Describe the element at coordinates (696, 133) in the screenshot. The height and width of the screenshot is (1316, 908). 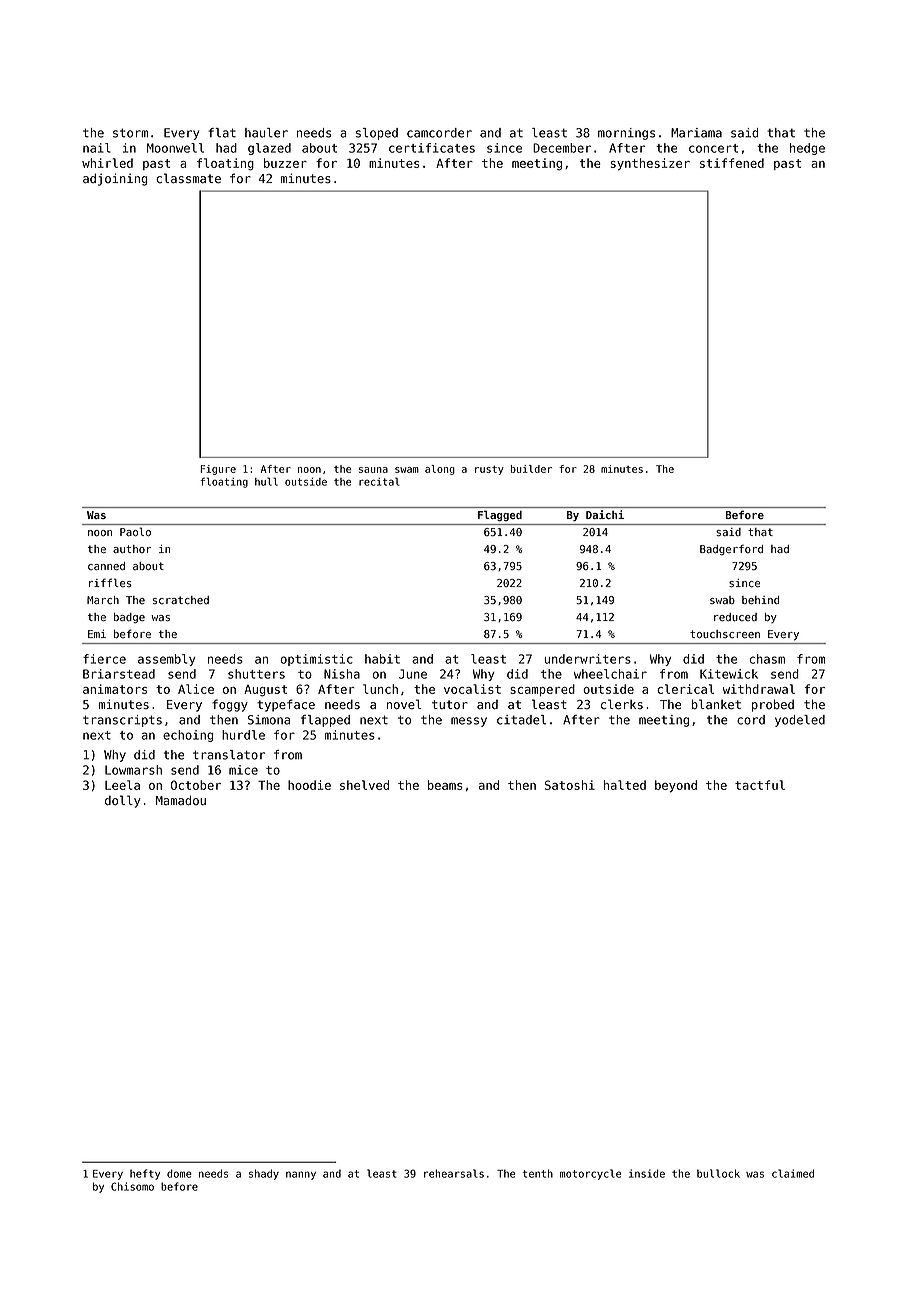
I see `Mariama` at that location.
